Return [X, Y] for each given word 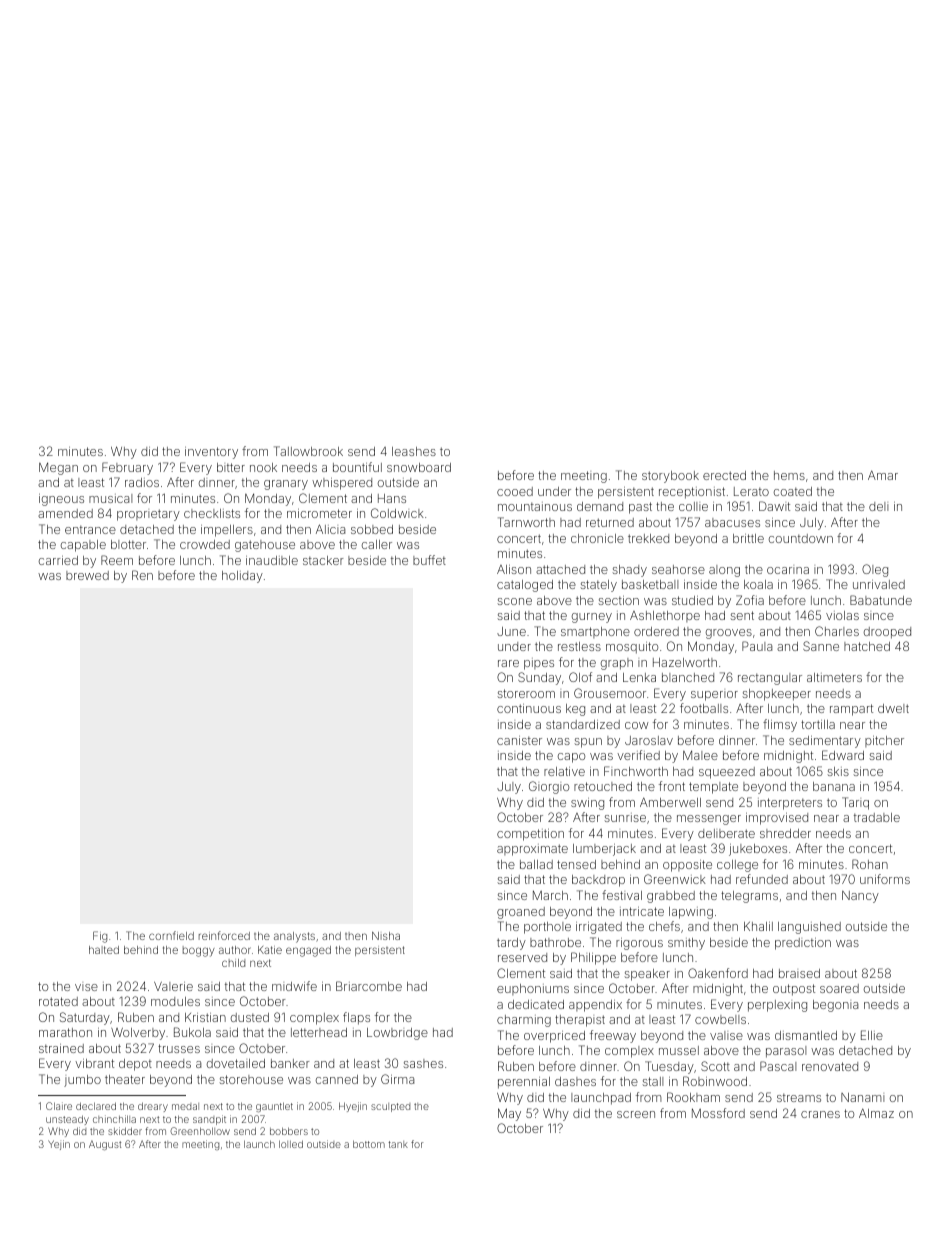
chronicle [597, 538]
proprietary [148, 515]
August [105, 1145]
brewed [87, 575]
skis [838, 771]
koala [758, 584]
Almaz [876, 1113]
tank [398, 1144]
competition [530, 835]
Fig [100, 937]
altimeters [834, 677]
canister [519, 740]
